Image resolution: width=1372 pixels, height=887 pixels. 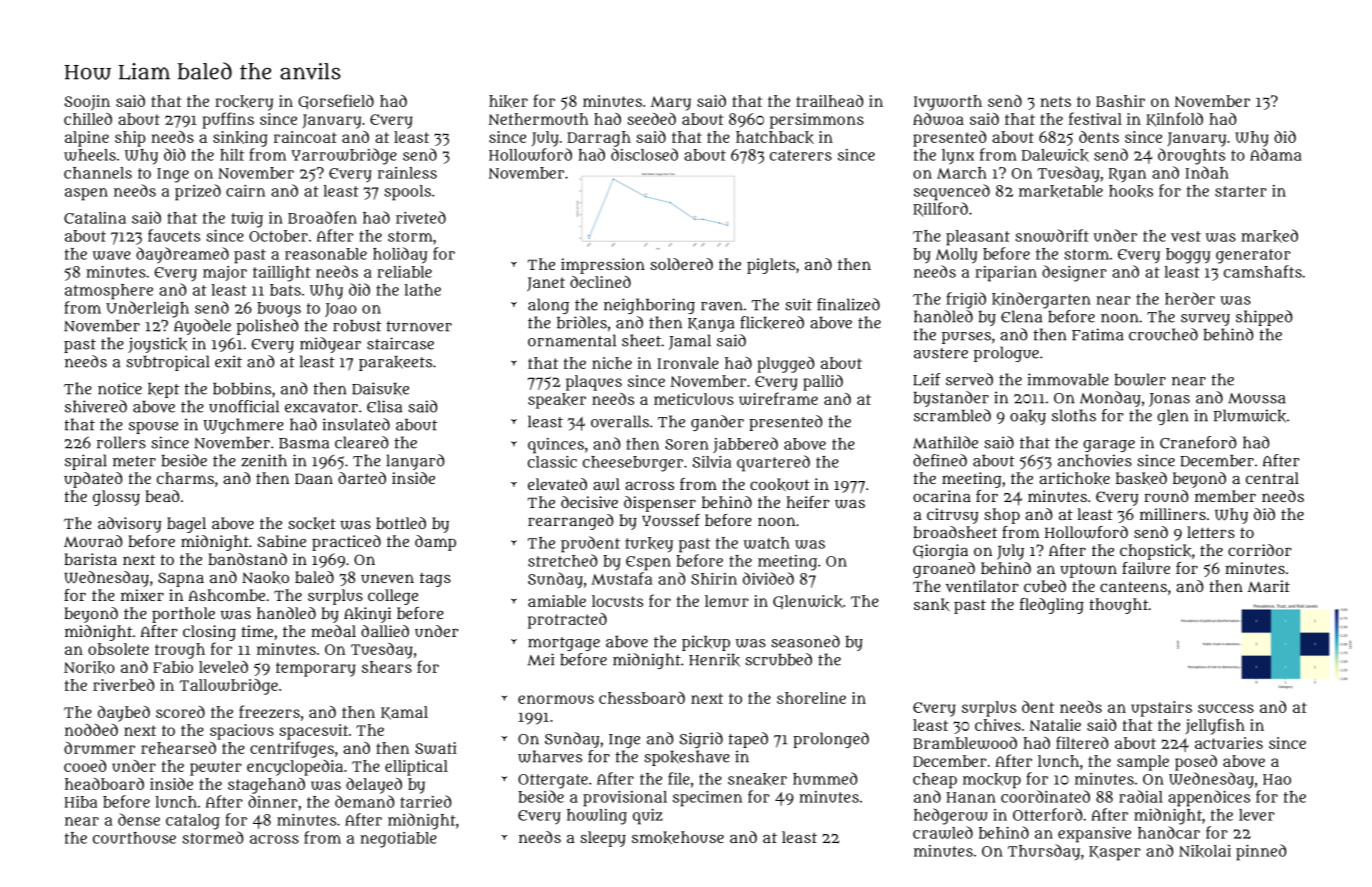 I want to click on wireframe, so click(x=778, y=398).
